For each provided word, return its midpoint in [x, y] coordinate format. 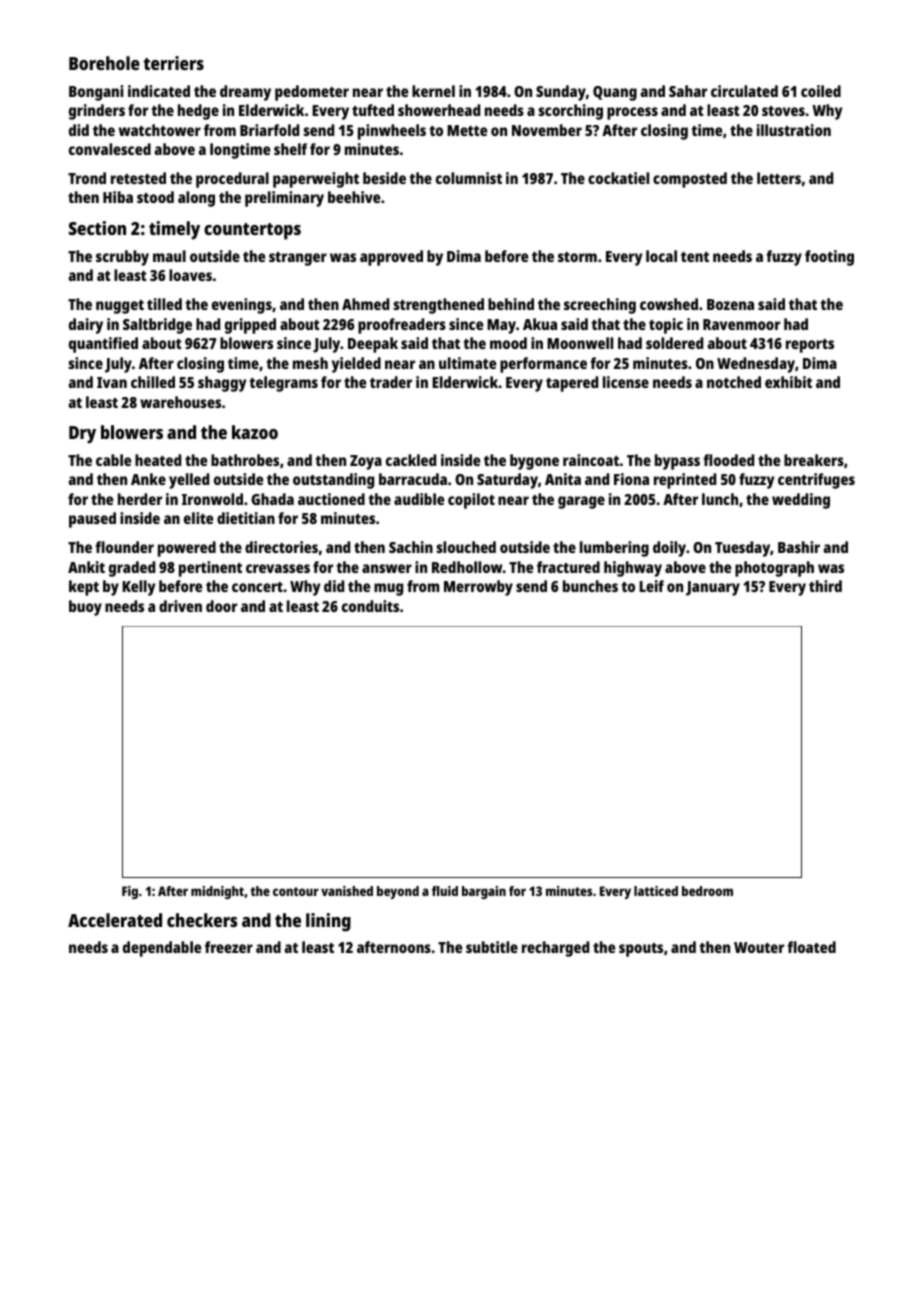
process [632, 113]
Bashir [799, 547]
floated [811, 947]
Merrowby [478, 588]
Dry [82, 435]
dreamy [245, 93]
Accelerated [115, 920]
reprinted [685, 481]
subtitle [492, 947]
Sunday [561, 93]
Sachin [411, 547]
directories [281, 547]
